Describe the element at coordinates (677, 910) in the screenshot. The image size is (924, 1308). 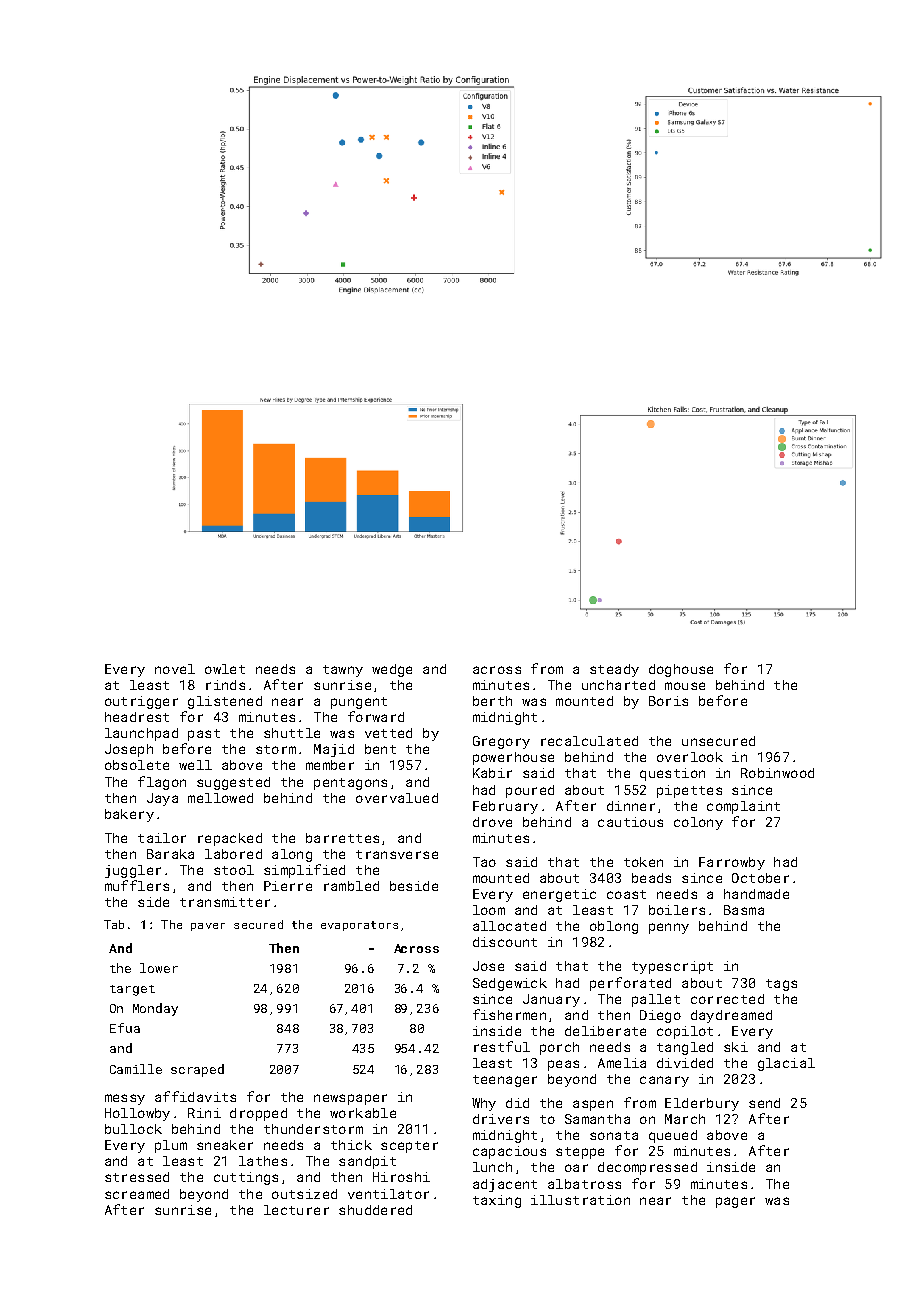
I see `boilers` at that location.
